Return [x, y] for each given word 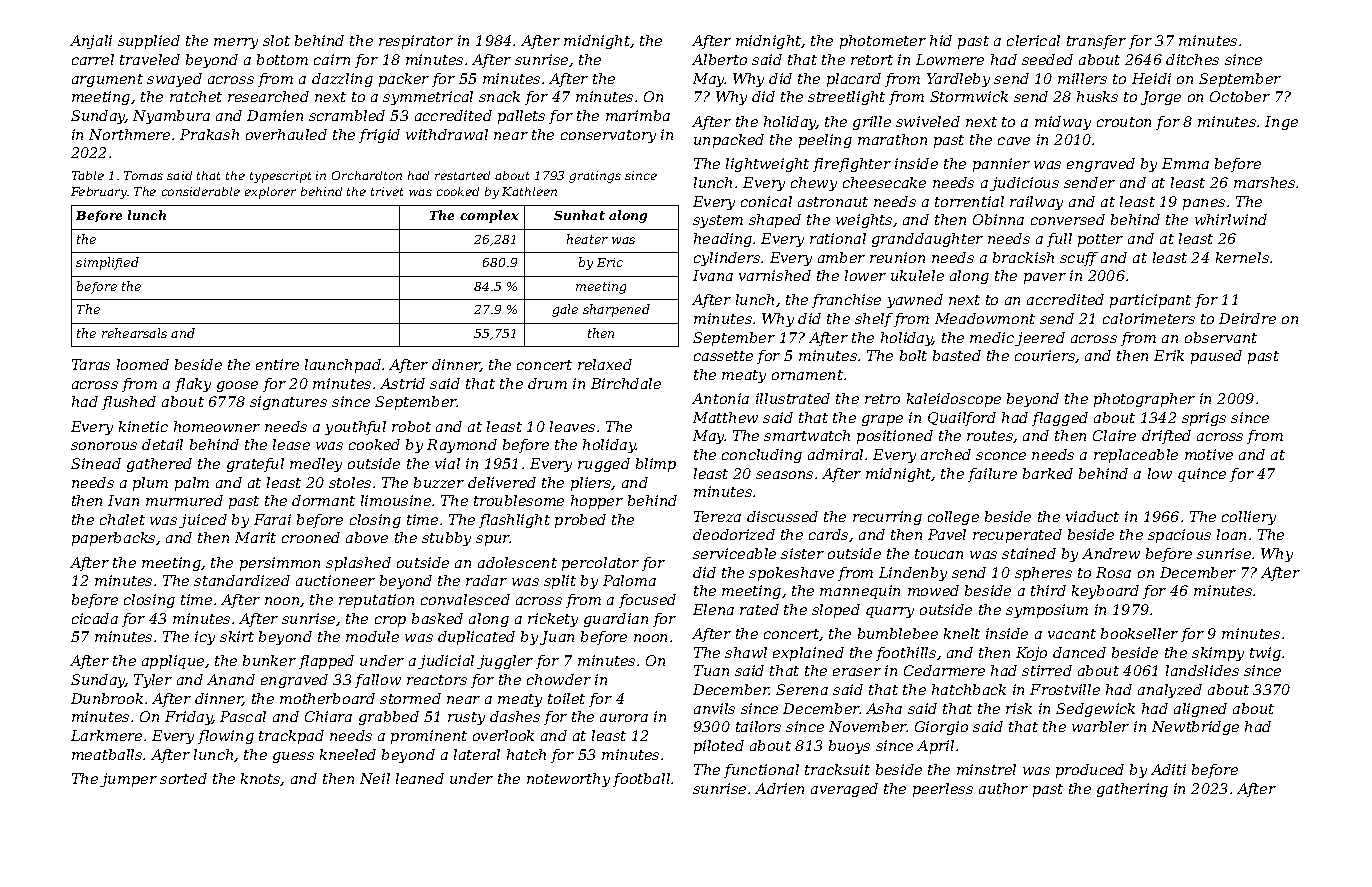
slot [276, 40]
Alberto [719, 59]
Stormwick [969, 96]
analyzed [1170, 691]
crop [390, 621]
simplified [107, 263]
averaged [844, 790]
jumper [128, 780]
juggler [505, 662]
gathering [1132, 790]
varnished [775, 275]
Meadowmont [985, 318]
